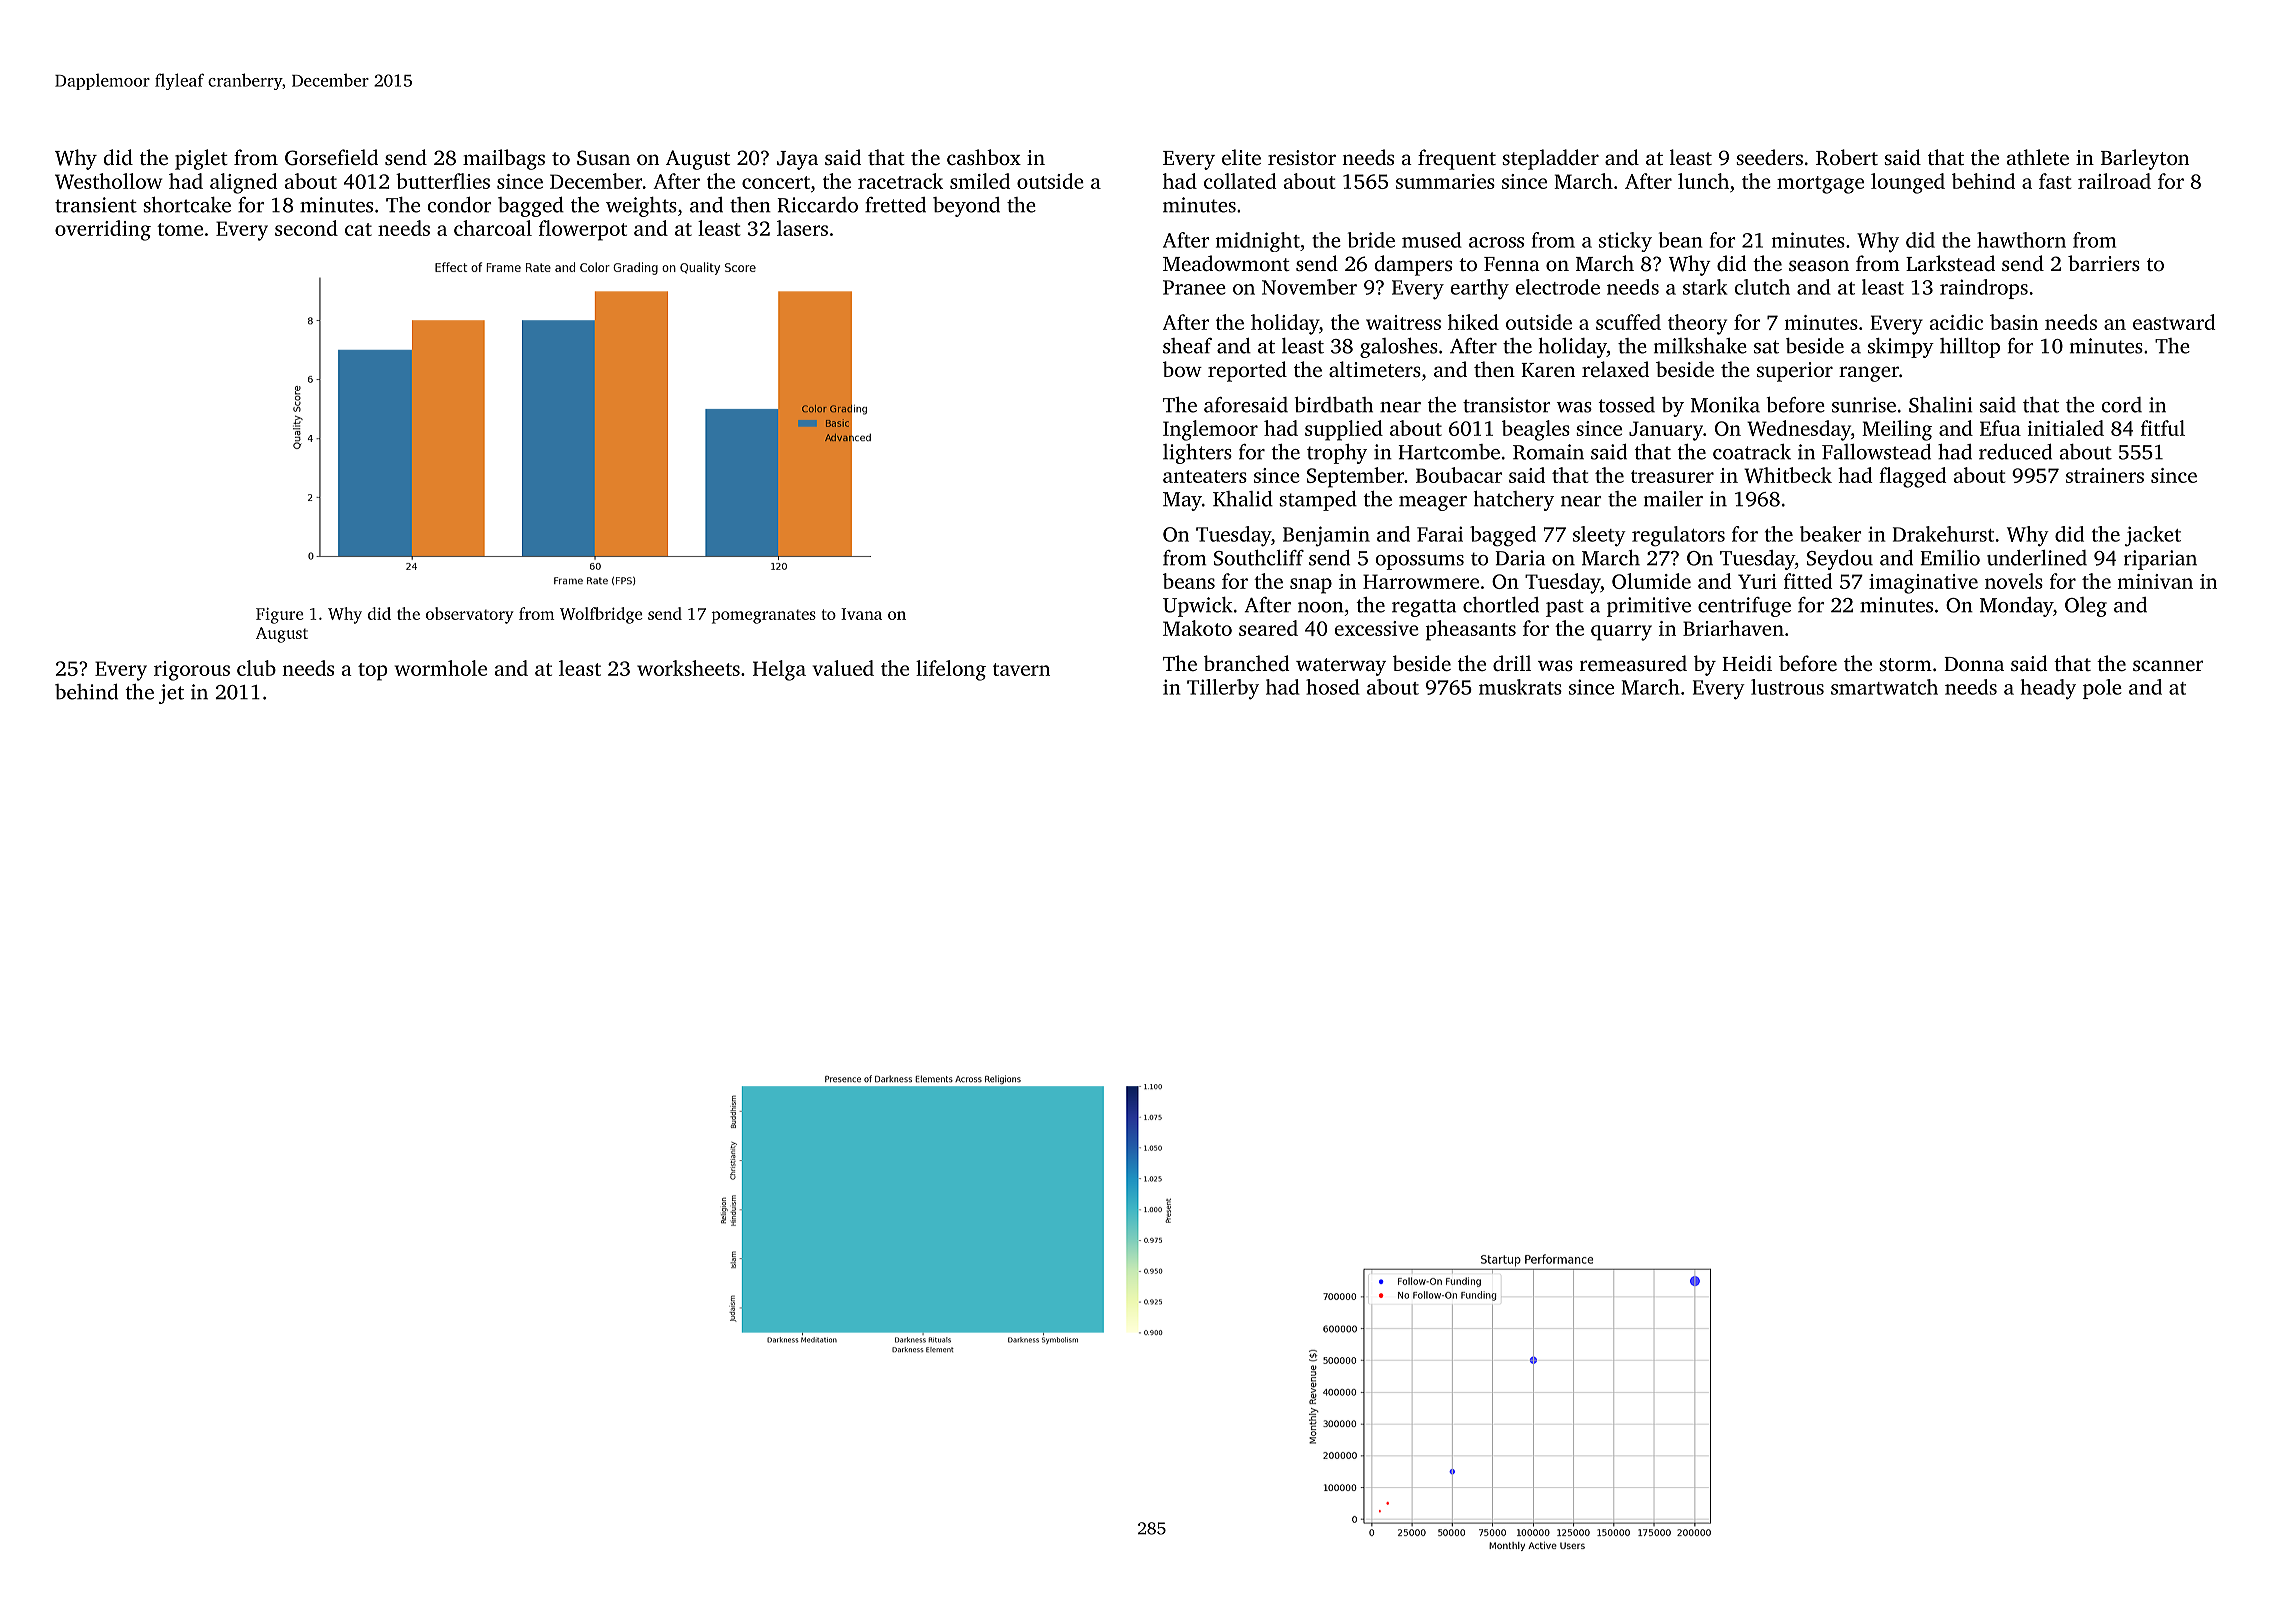 The height and width of the screenshot is (1608, 2274). Describe the element at coordinates (1205, 476) in the screenshot. I see `anteaters` at that location.
